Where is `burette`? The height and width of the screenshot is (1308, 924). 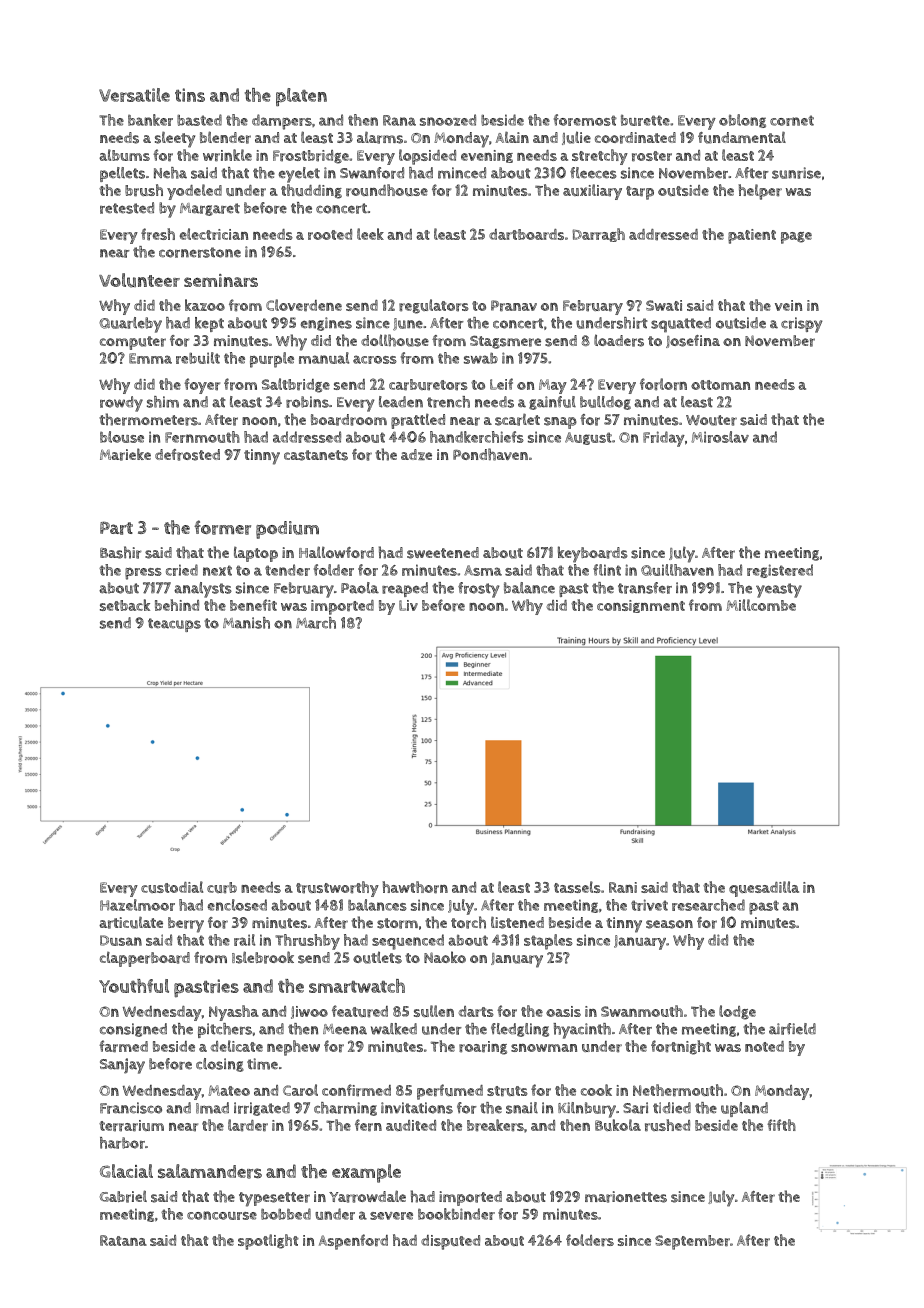 burette is located at coordinates (645, 120).
